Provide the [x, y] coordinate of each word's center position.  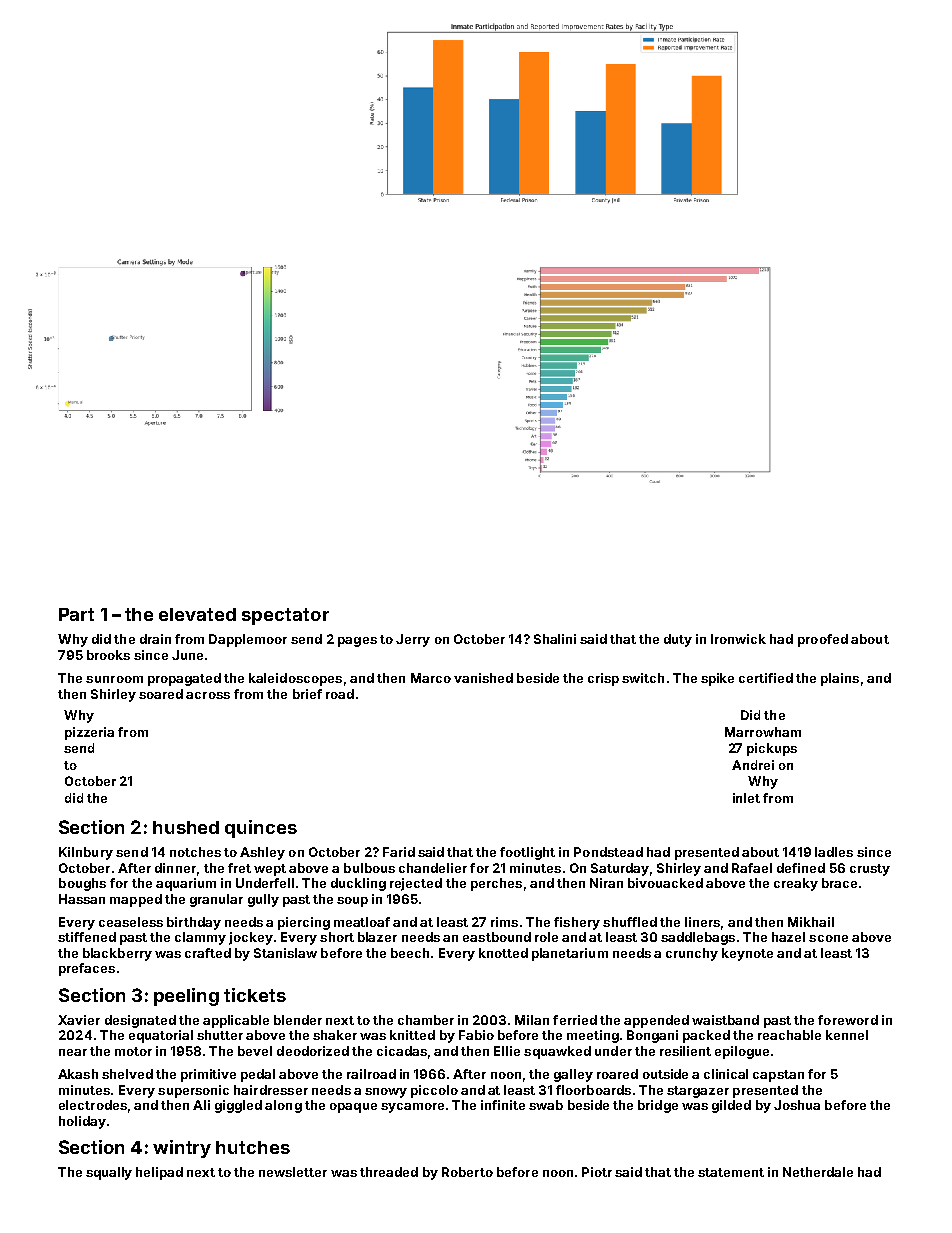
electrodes [93, 1105]
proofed [823, 640]
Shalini [555, 639]
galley [573, 1075]
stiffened [87, 937]
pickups [772, 749]
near [73, 1052]
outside [665, 1074]
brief [307, 694]
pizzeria [89, 733]
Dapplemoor [248, 640]
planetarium [570, 954]
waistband [725, 1020]
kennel [847, 1035]
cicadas [402, 1051]
